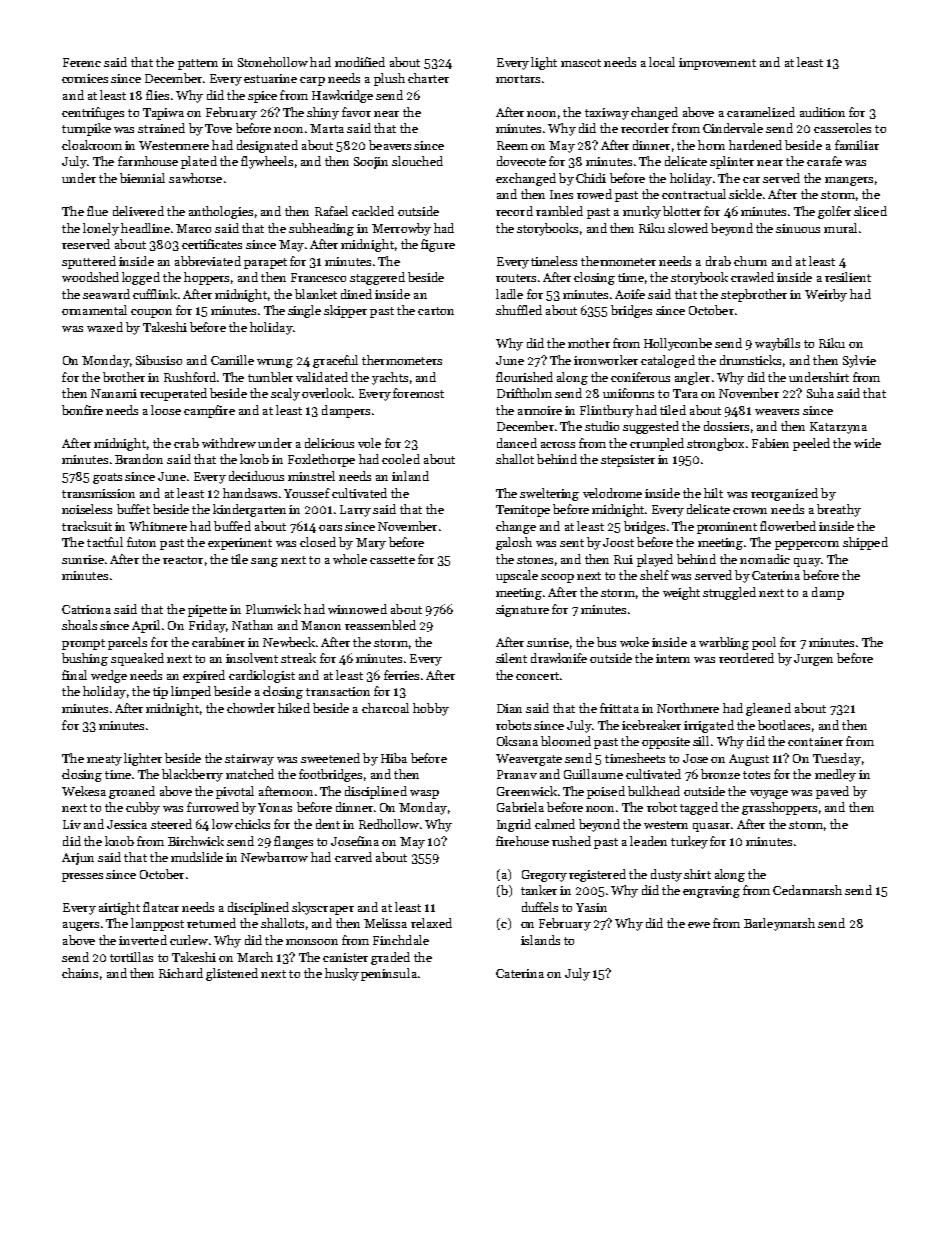 The image size is (952, 1233). I want to click on upscale, so click(517, 576).
